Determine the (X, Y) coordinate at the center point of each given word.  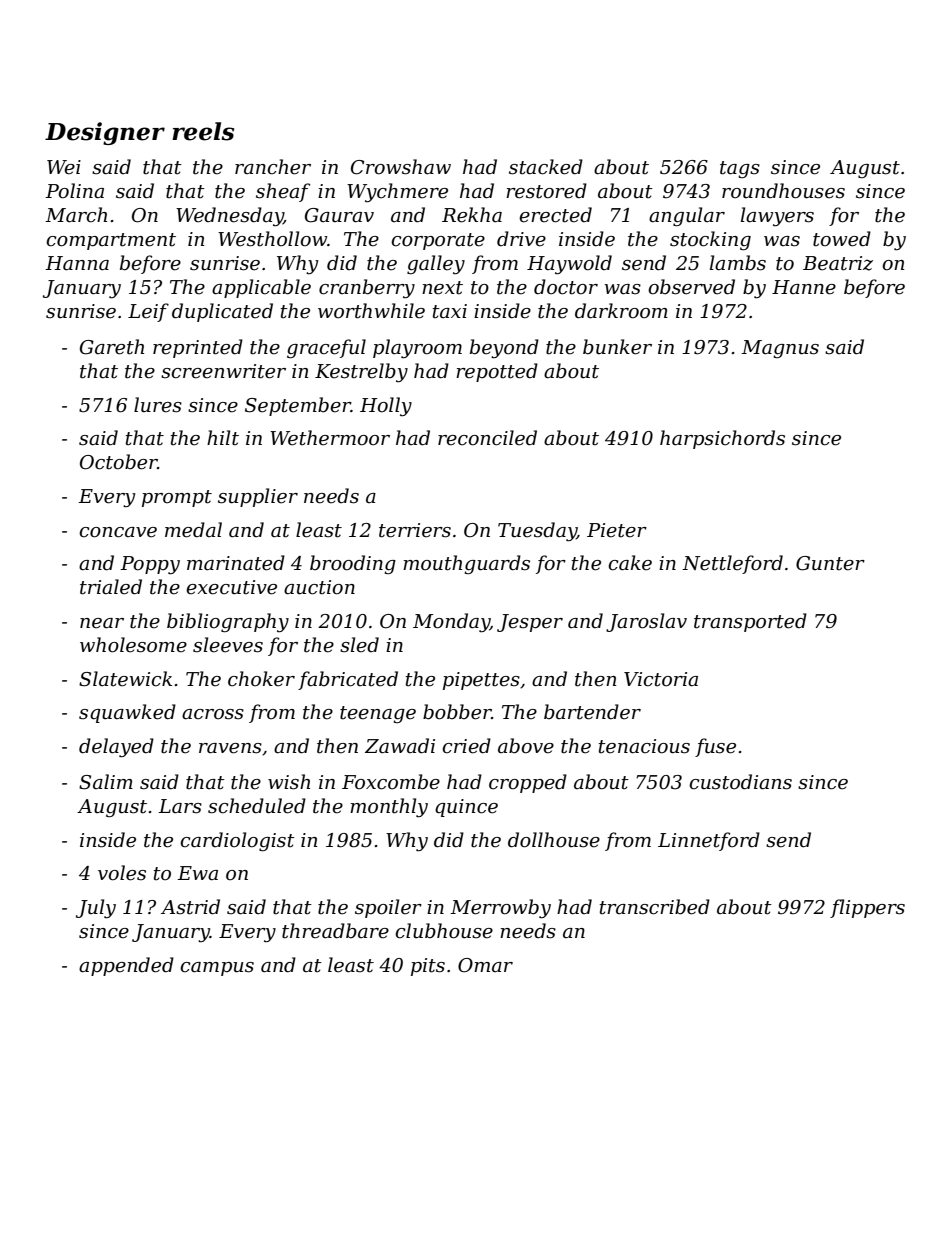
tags (740, 169)
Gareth (112, 347)
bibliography (228, 622)
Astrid (190, 907)
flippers (867, 908)
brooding (353, 564)
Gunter (830, 563)
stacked (546, 167)
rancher (273, 167)
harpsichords (722, 439)
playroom (417, 349)
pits (428, 967)
